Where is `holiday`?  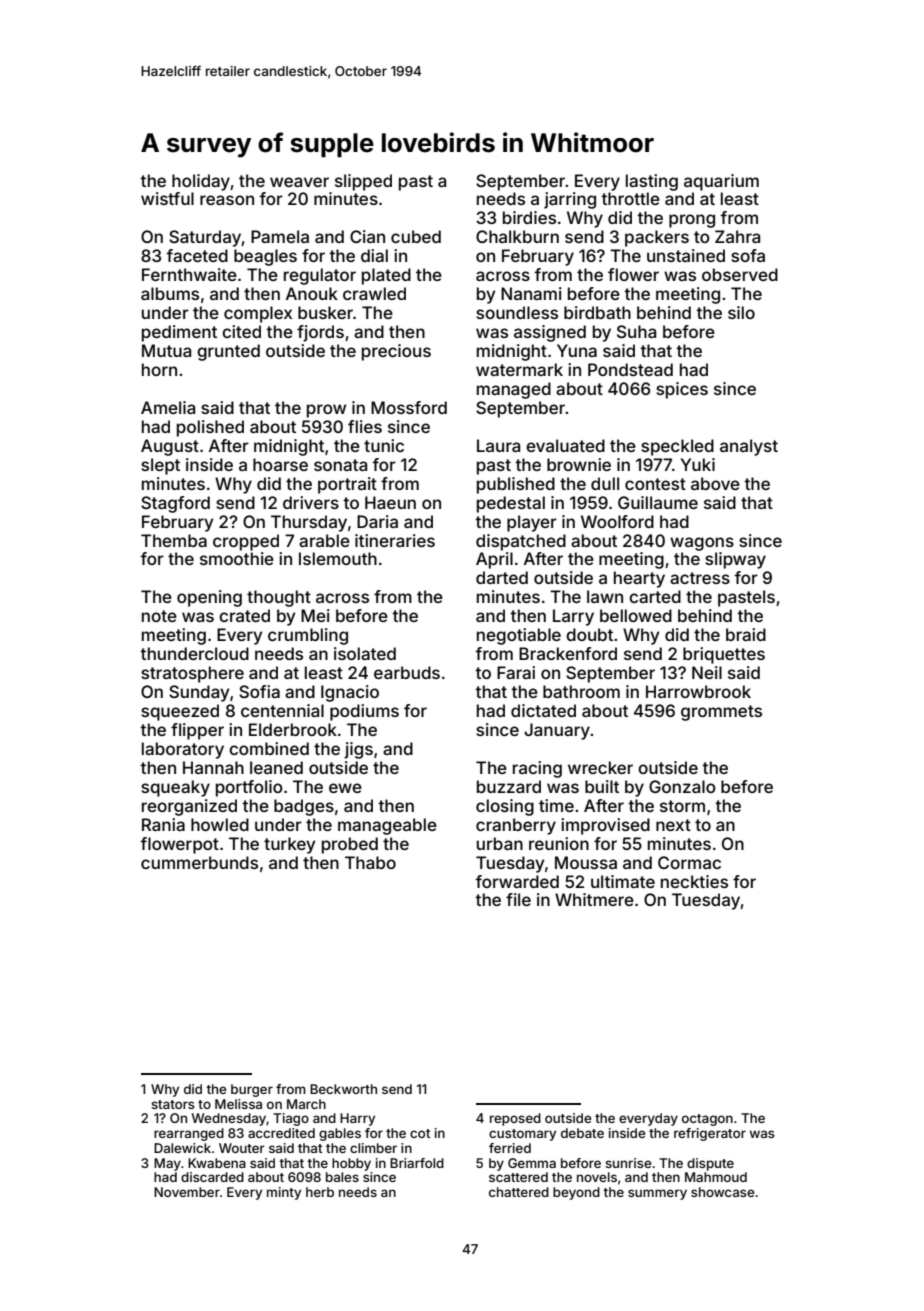 holiday is located at coordinates (201, 182).
